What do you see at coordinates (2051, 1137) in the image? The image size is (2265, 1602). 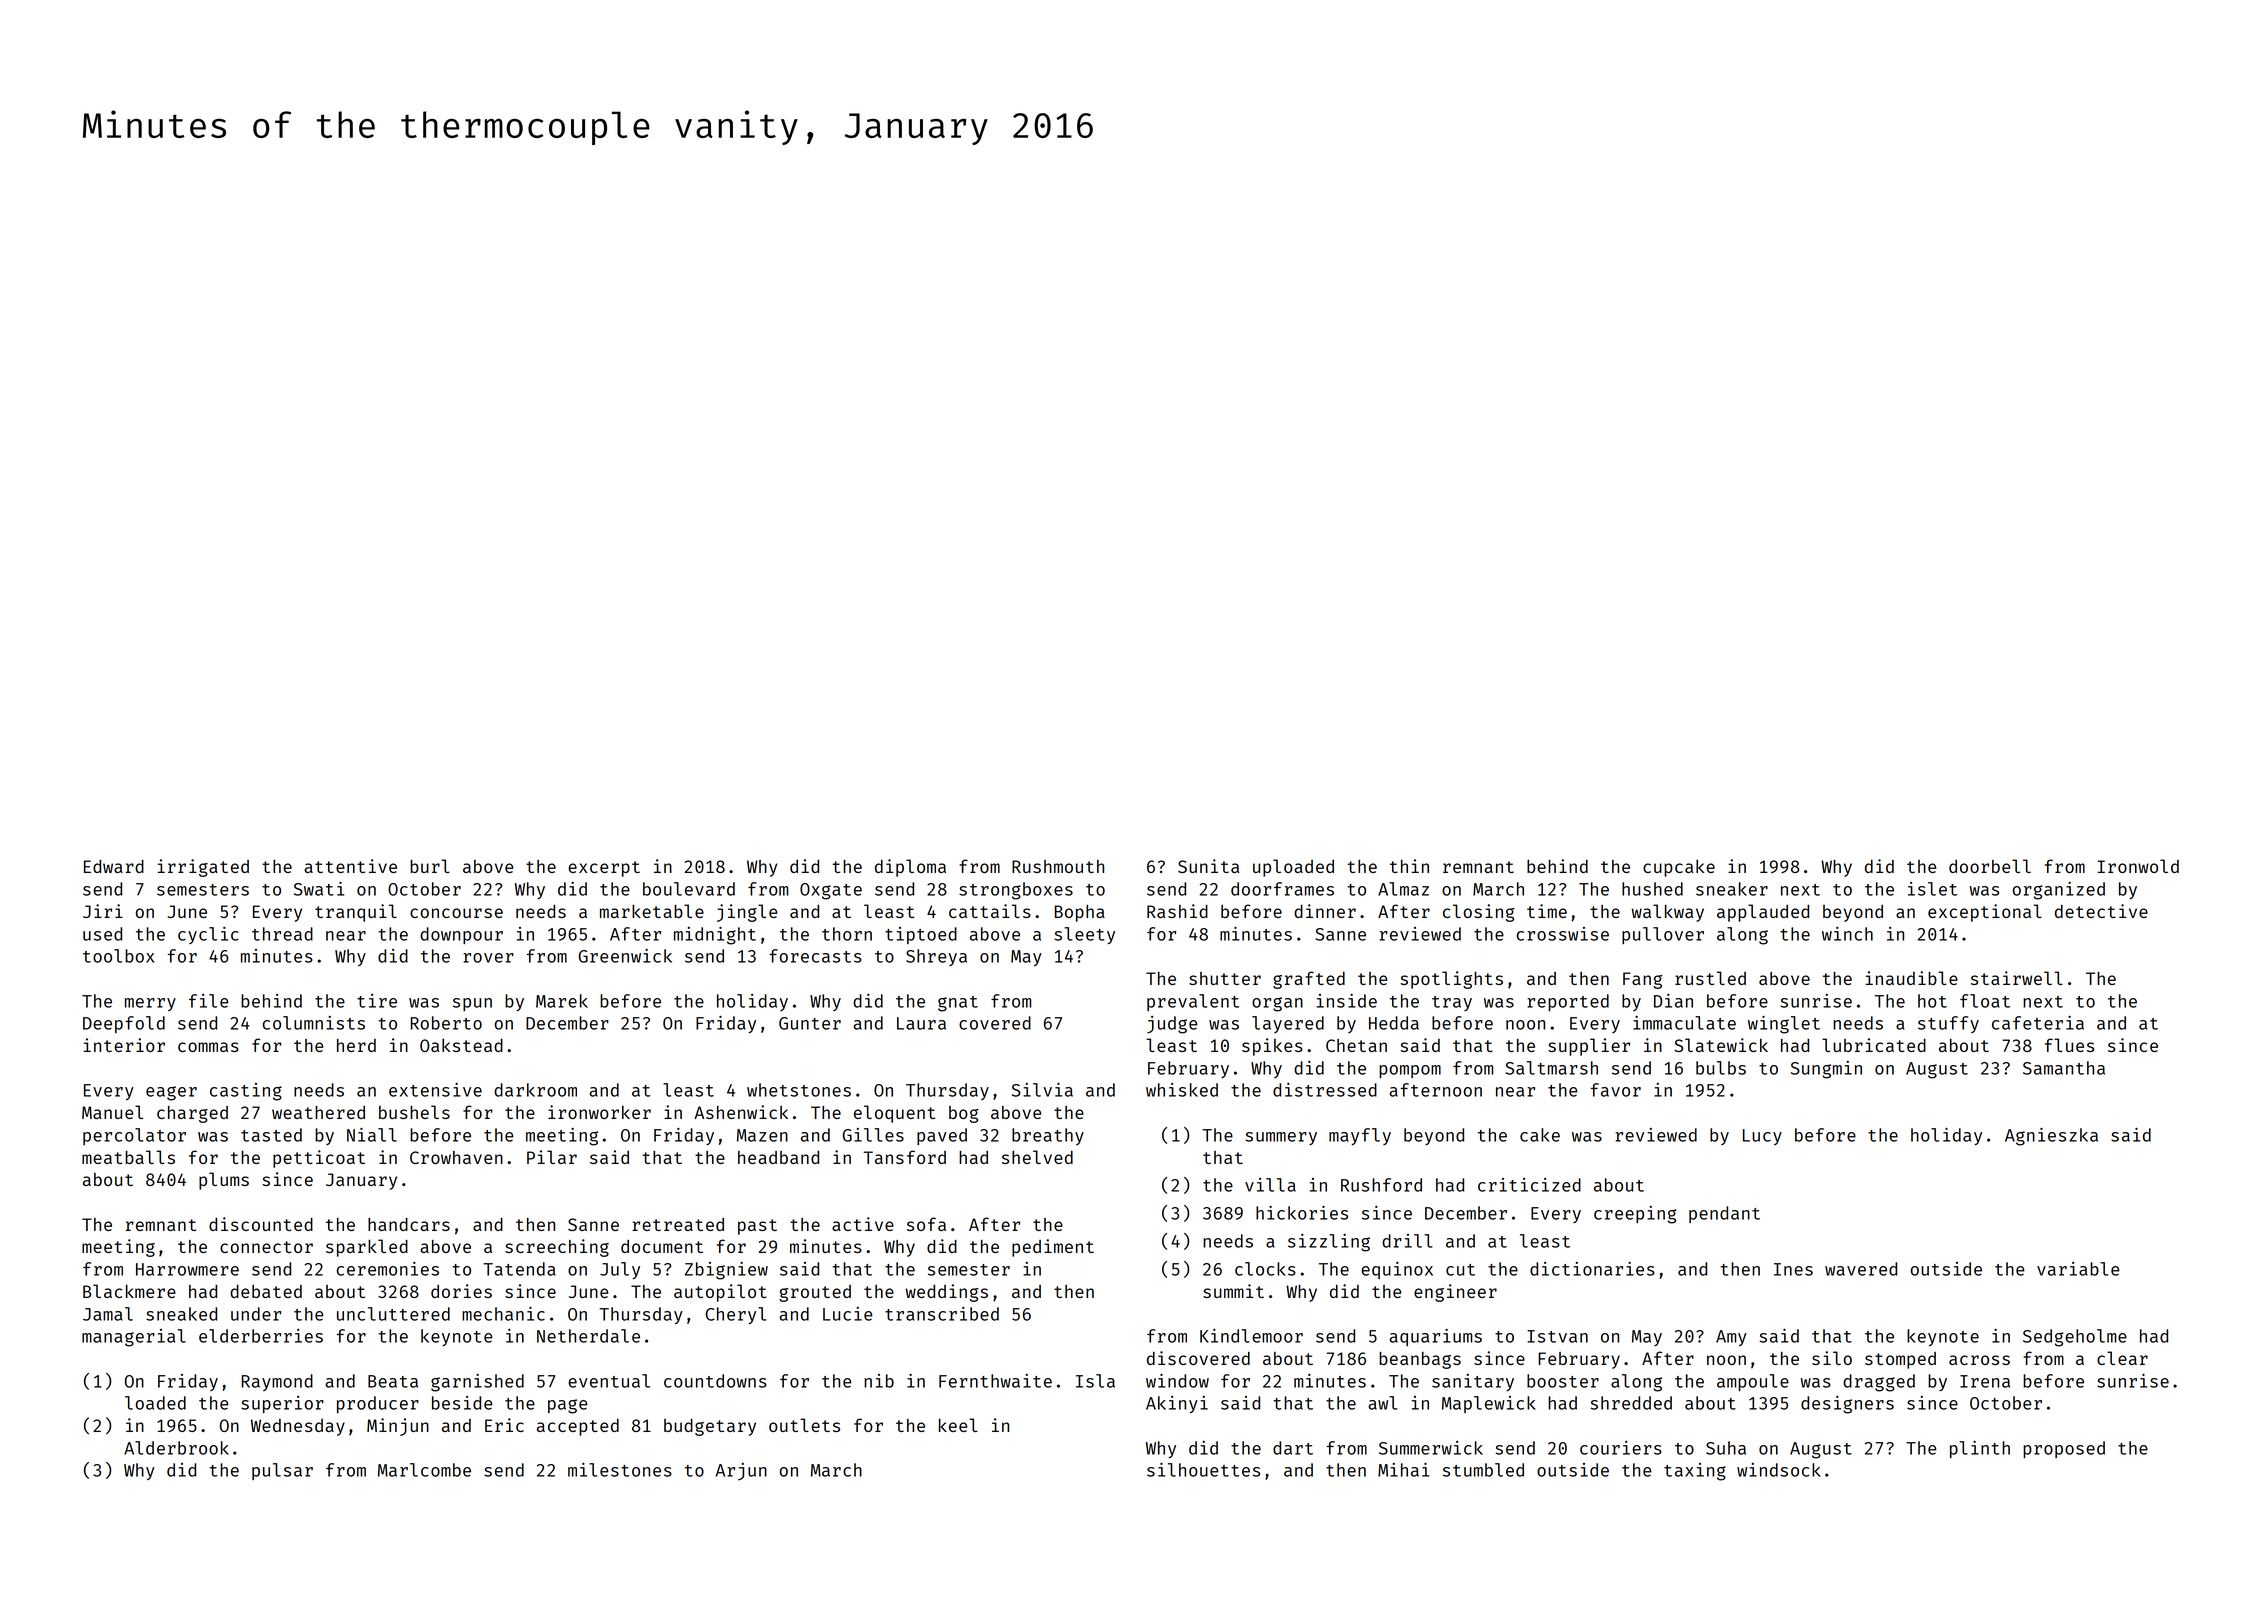 I see `Agnieszka` at bounding box center [2051, 1137].
